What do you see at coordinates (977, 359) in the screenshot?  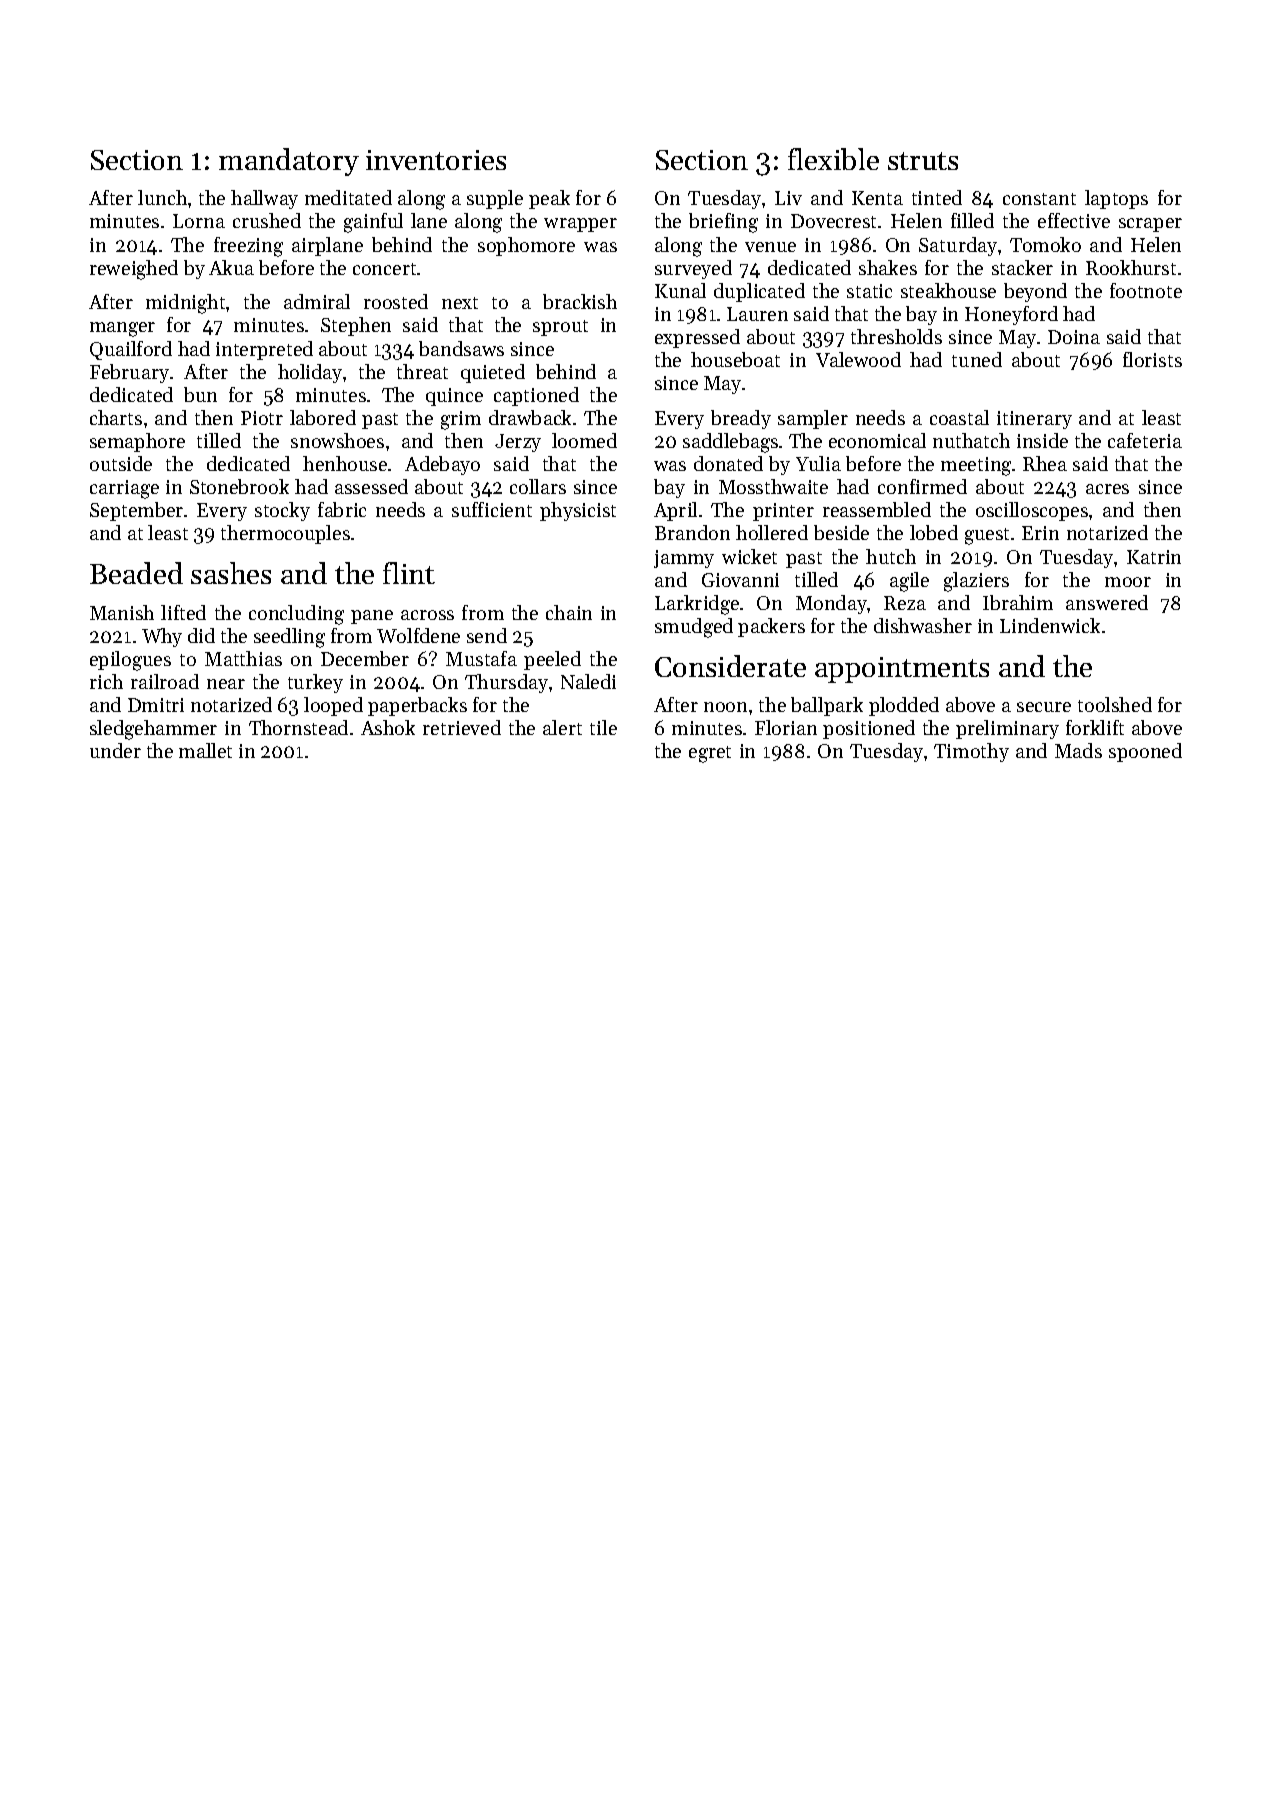 I see `tuned` at bounding box center [977, 359].
